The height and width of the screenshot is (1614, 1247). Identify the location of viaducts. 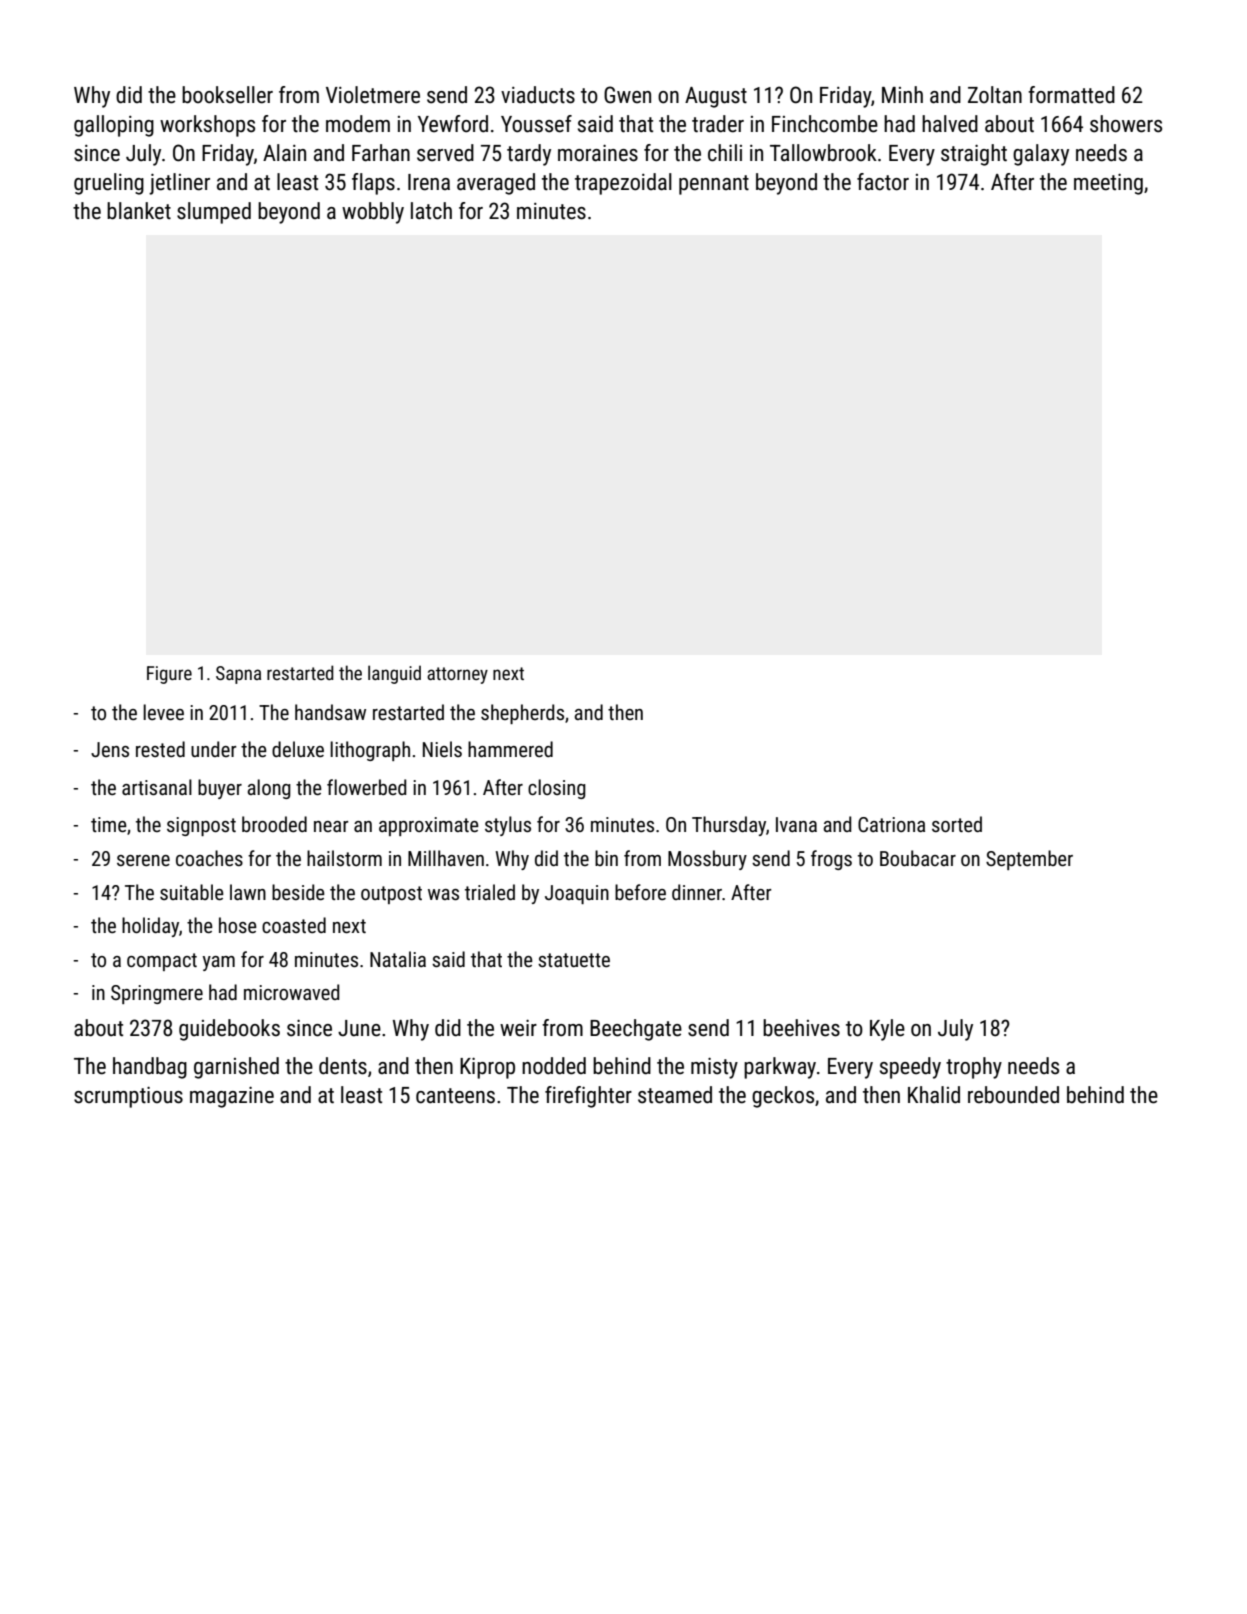
(538, 95).
